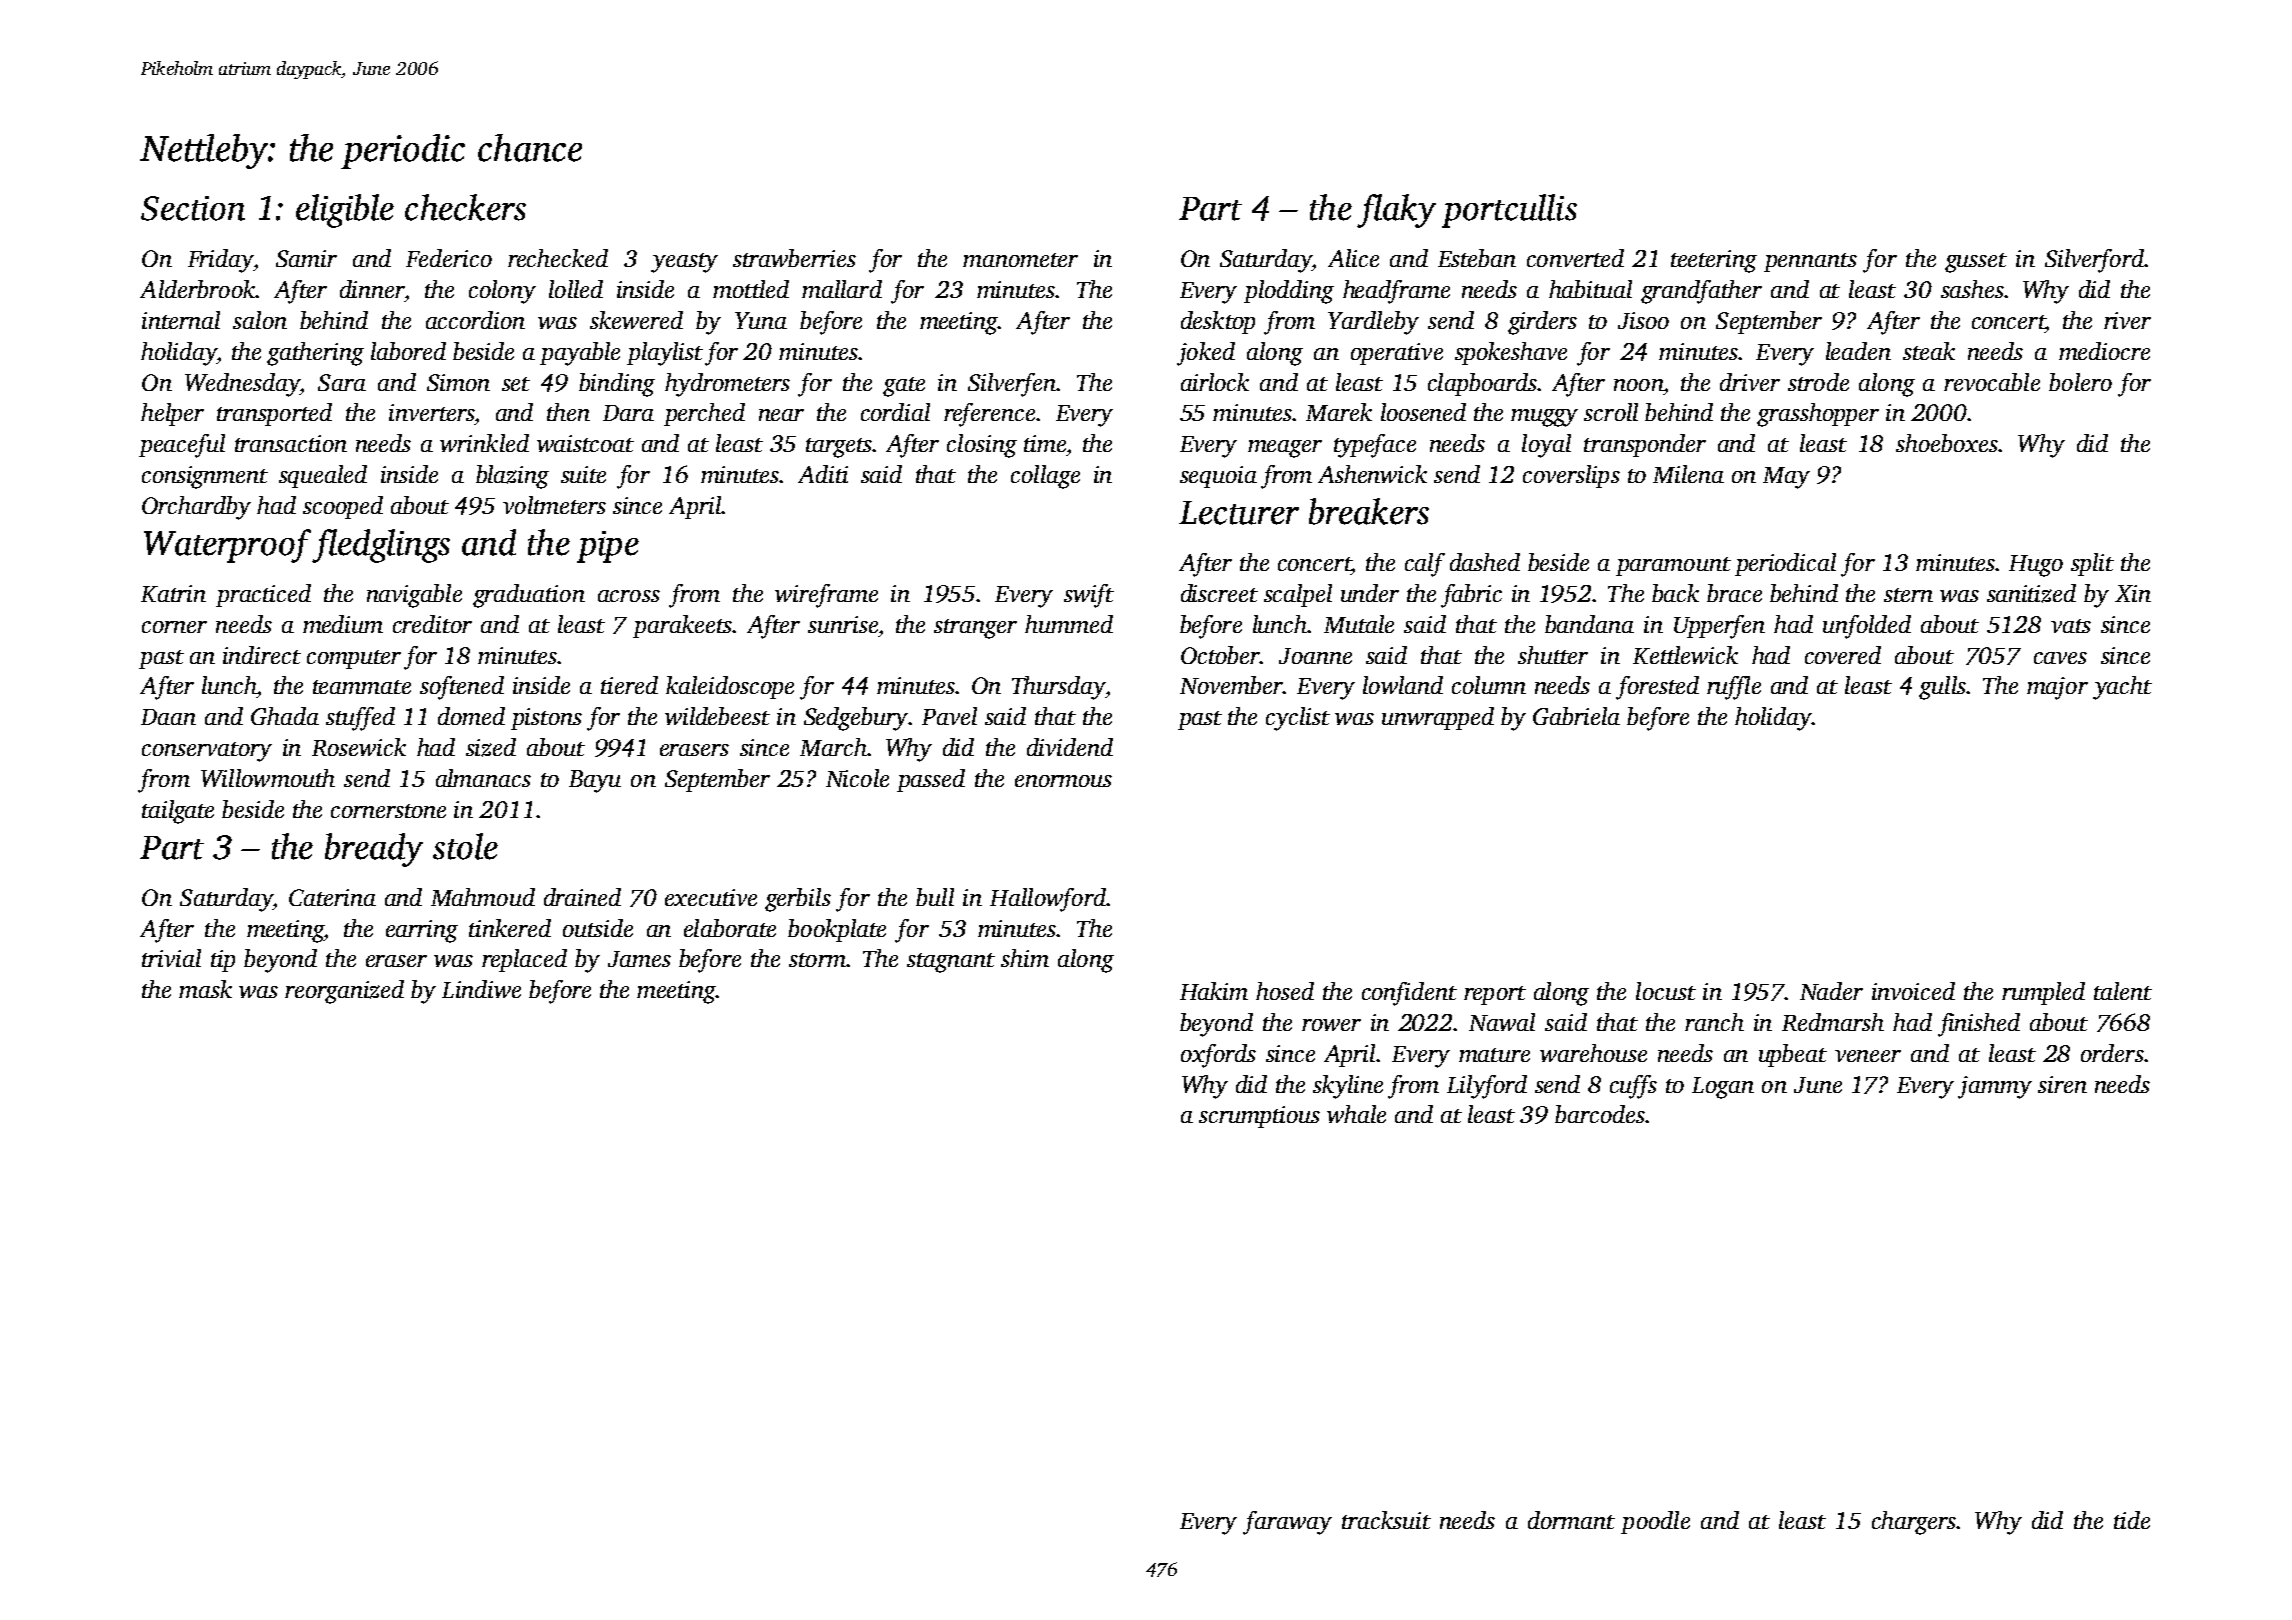  I want to click on Silverford, so click(2094, 261).
